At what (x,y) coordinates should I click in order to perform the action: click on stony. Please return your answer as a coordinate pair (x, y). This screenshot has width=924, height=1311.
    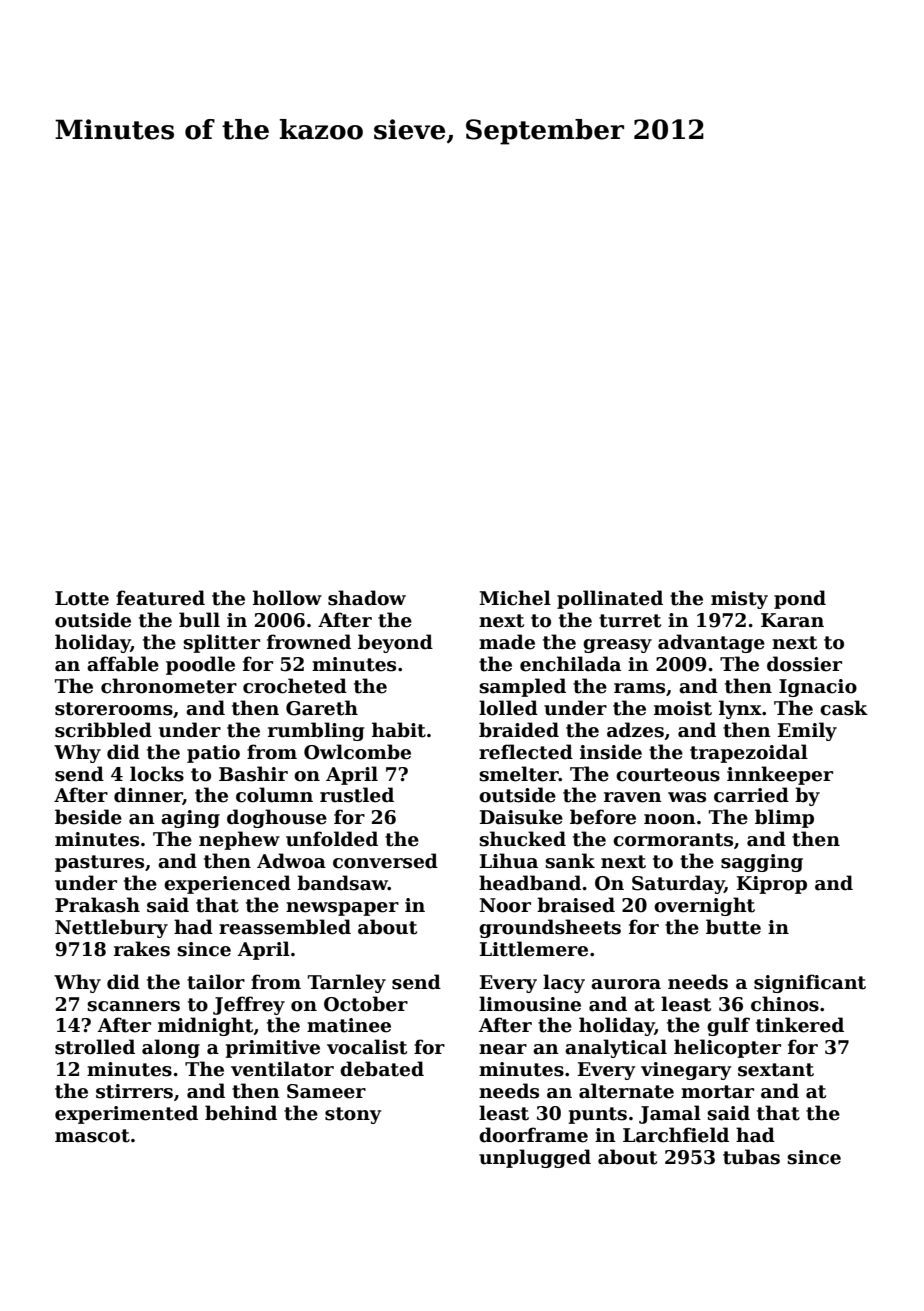
    Looking at the image, I should click on (353, 1115).
